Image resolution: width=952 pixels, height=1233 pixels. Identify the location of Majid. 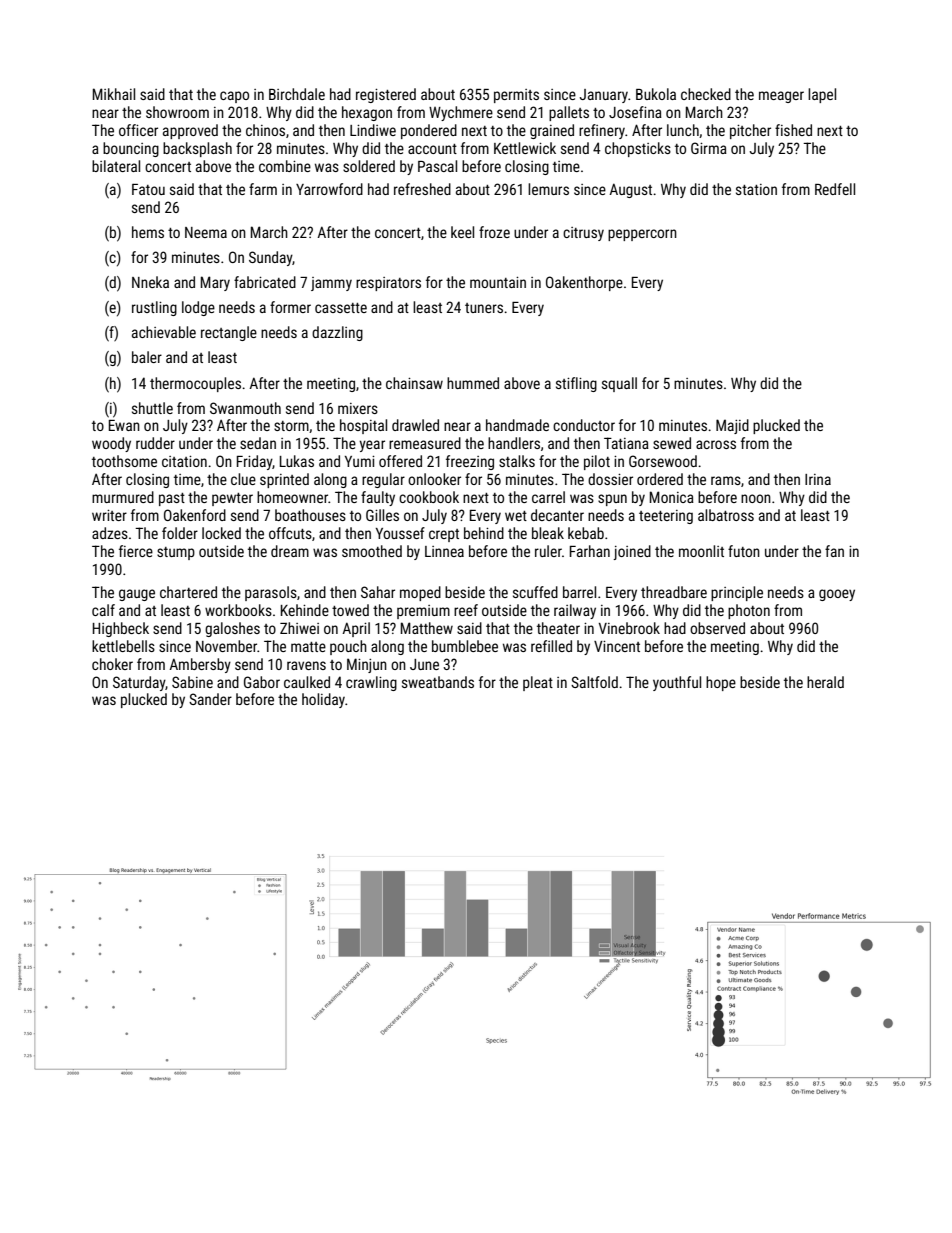
(732, 426).
